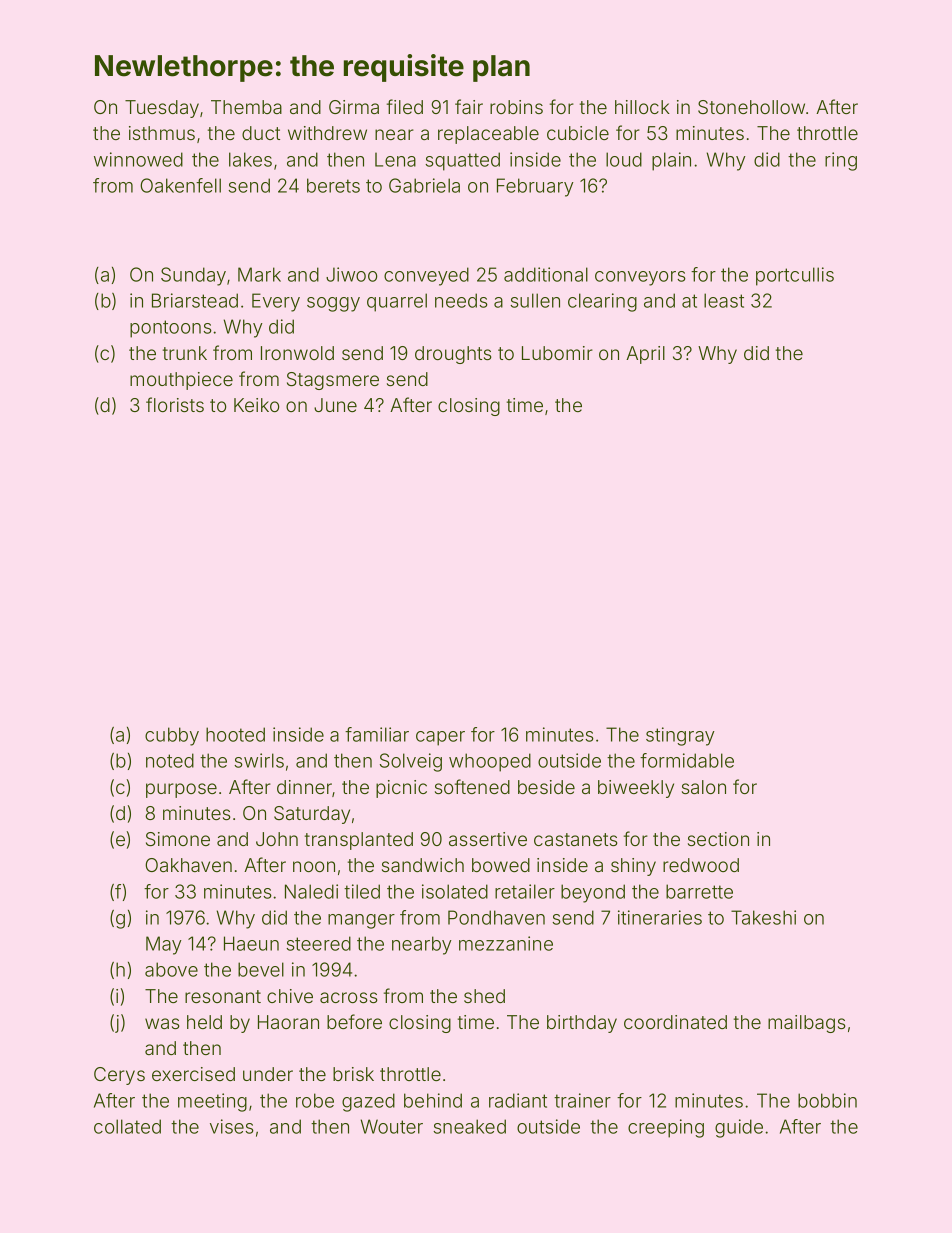 Image resolution: width=952 pixels, height=1233 pixels. Describe the element at coordinates (645, 355) in the screenshot. I see `April` at that location.
